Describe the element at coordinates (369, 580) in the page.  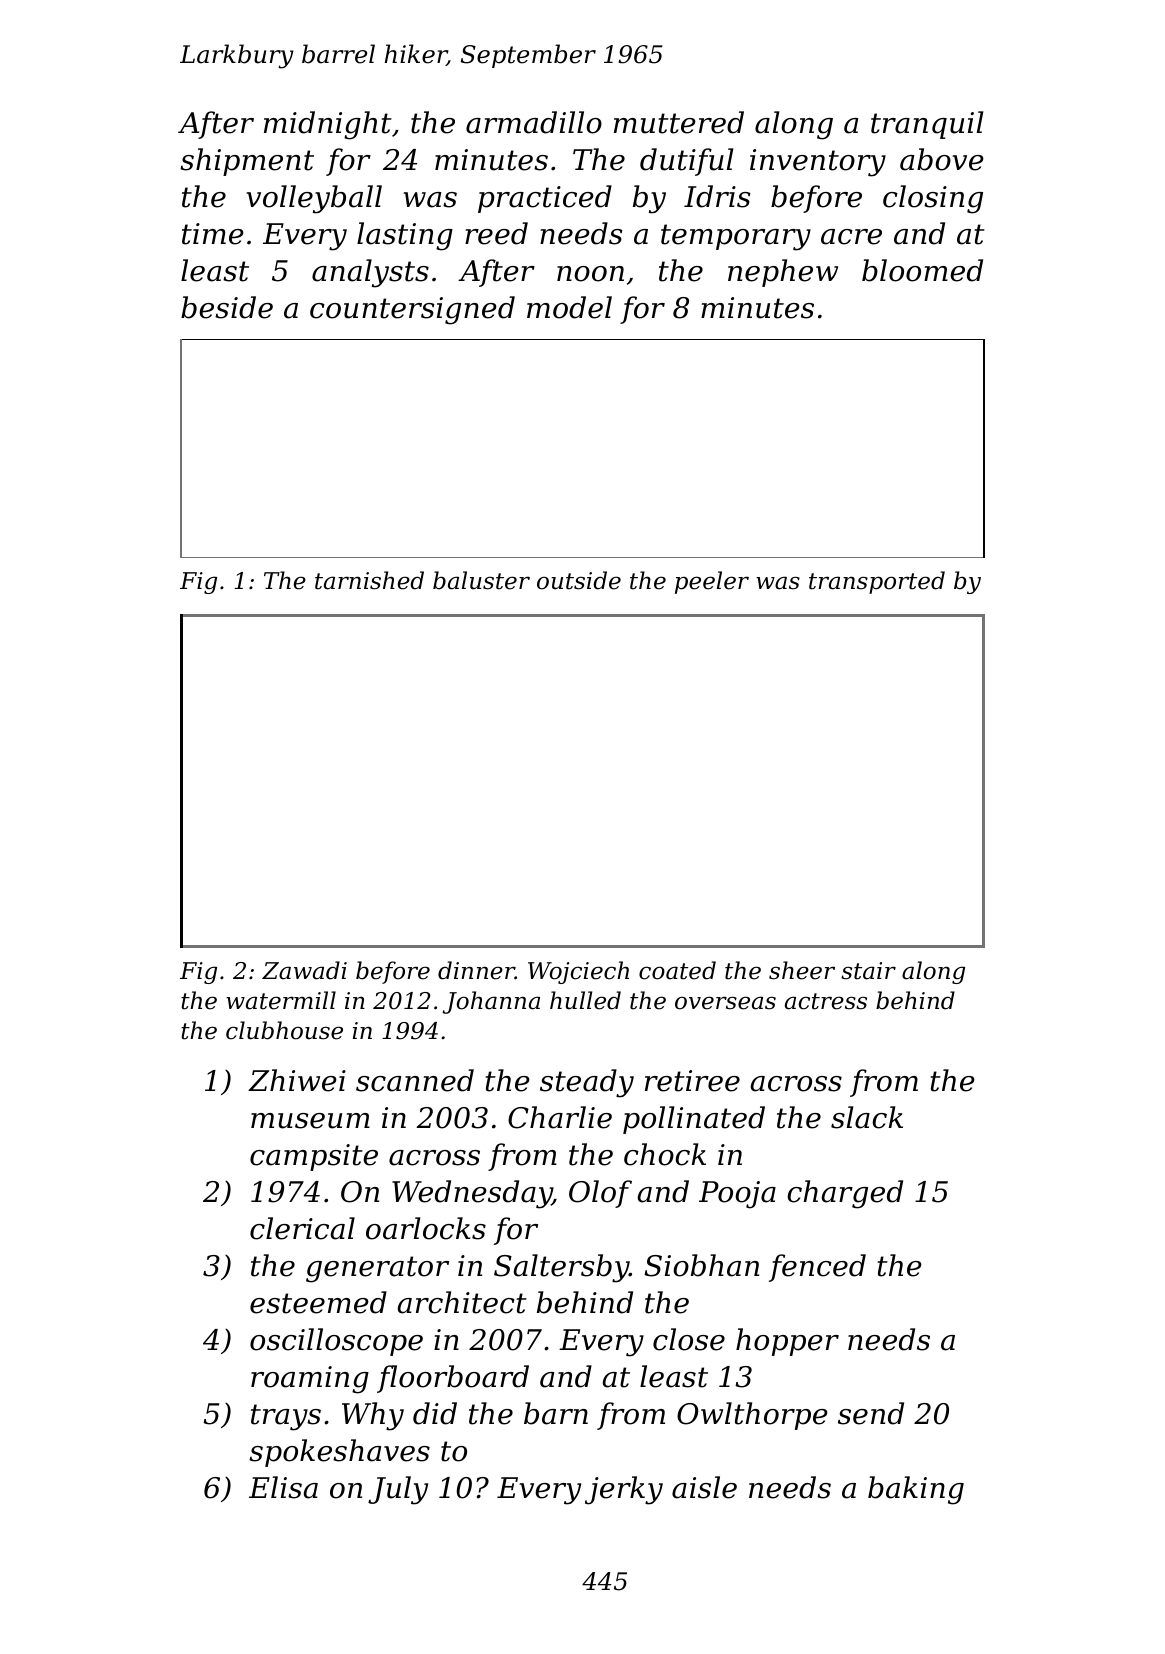
I see `tarnished` at that location.
